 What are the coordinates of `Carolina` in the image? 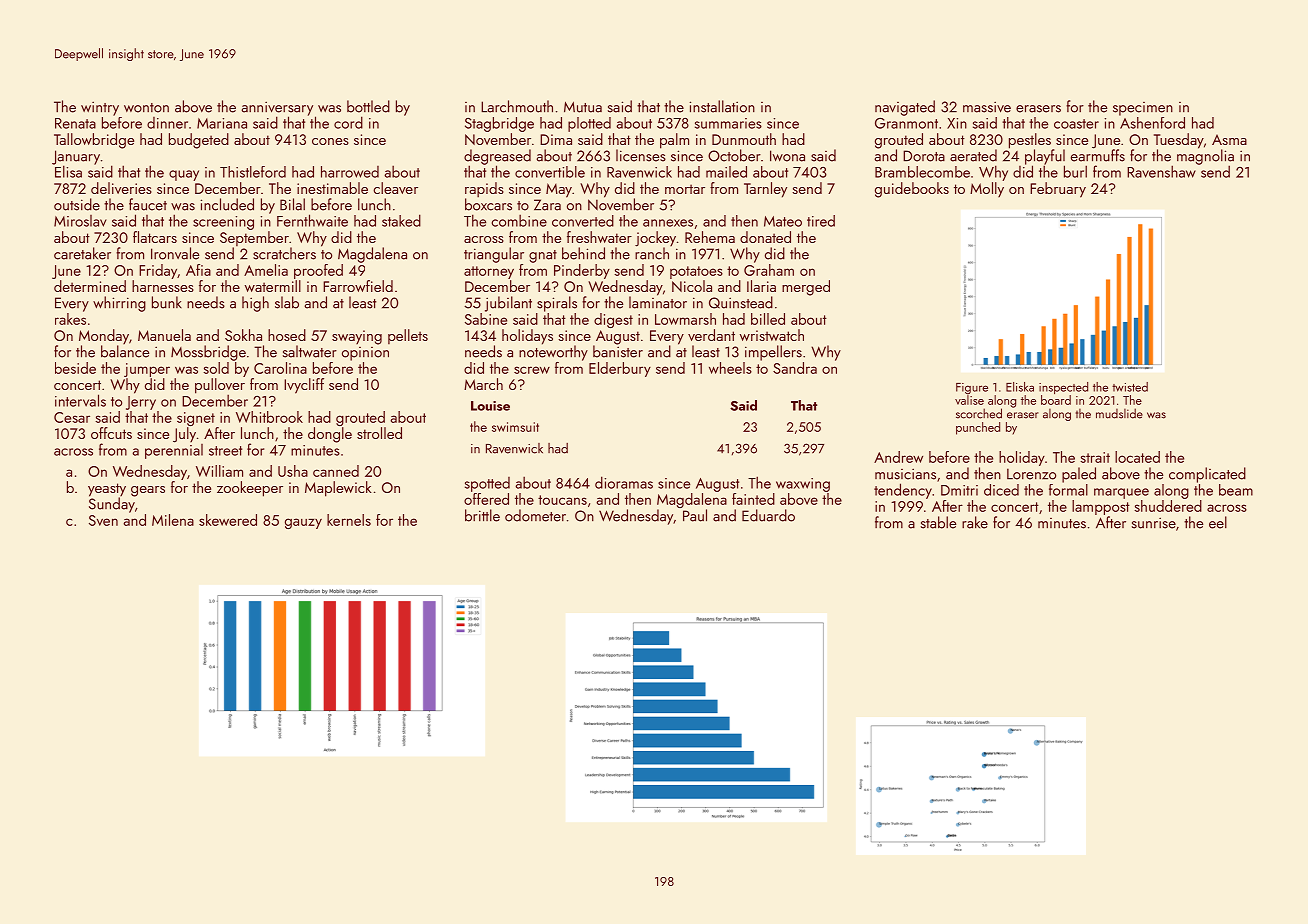 It's located at (280, 368).
